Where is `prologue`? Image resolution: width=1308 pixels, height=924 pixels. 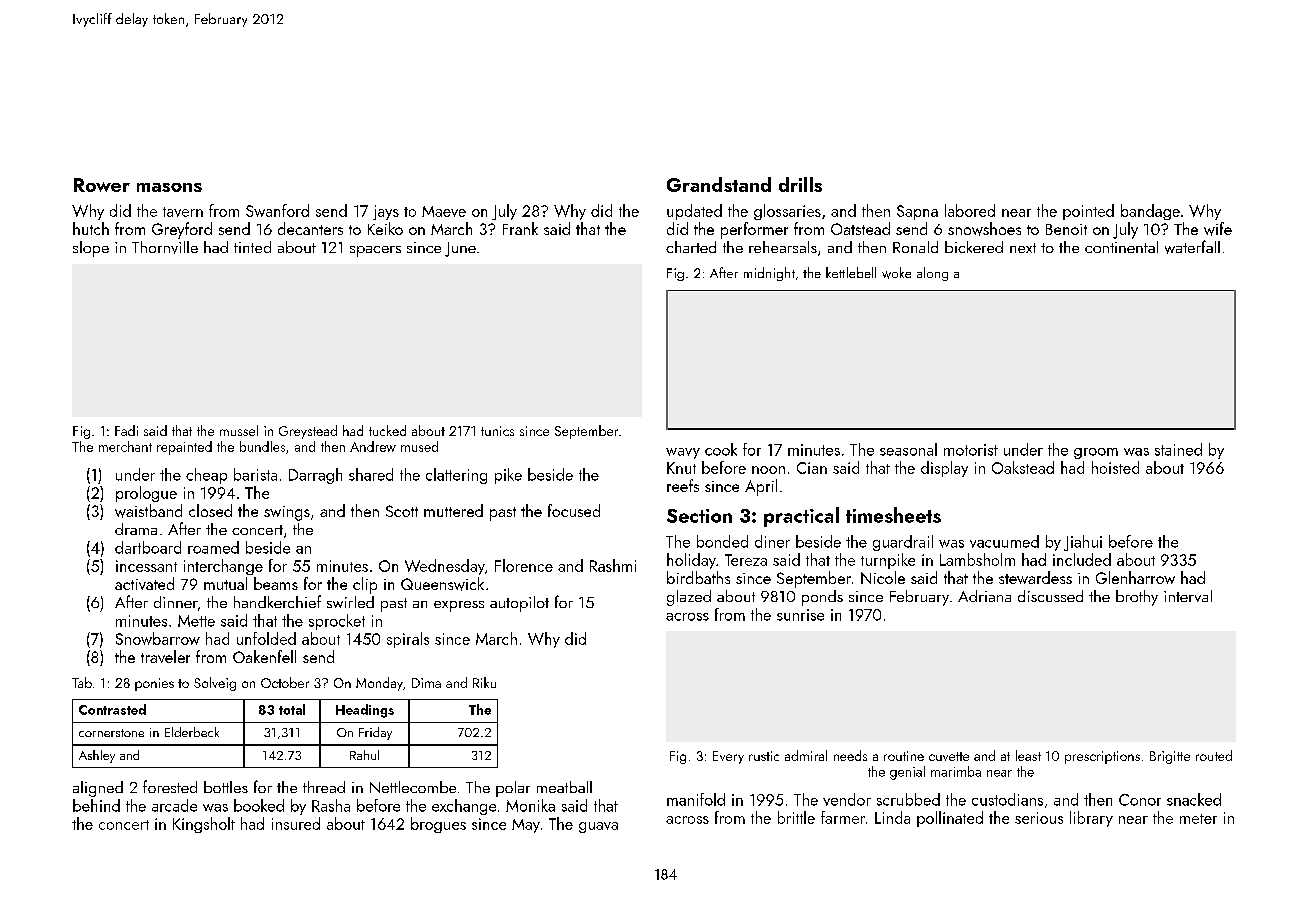
prologue is located at coordinates (146, 494).
